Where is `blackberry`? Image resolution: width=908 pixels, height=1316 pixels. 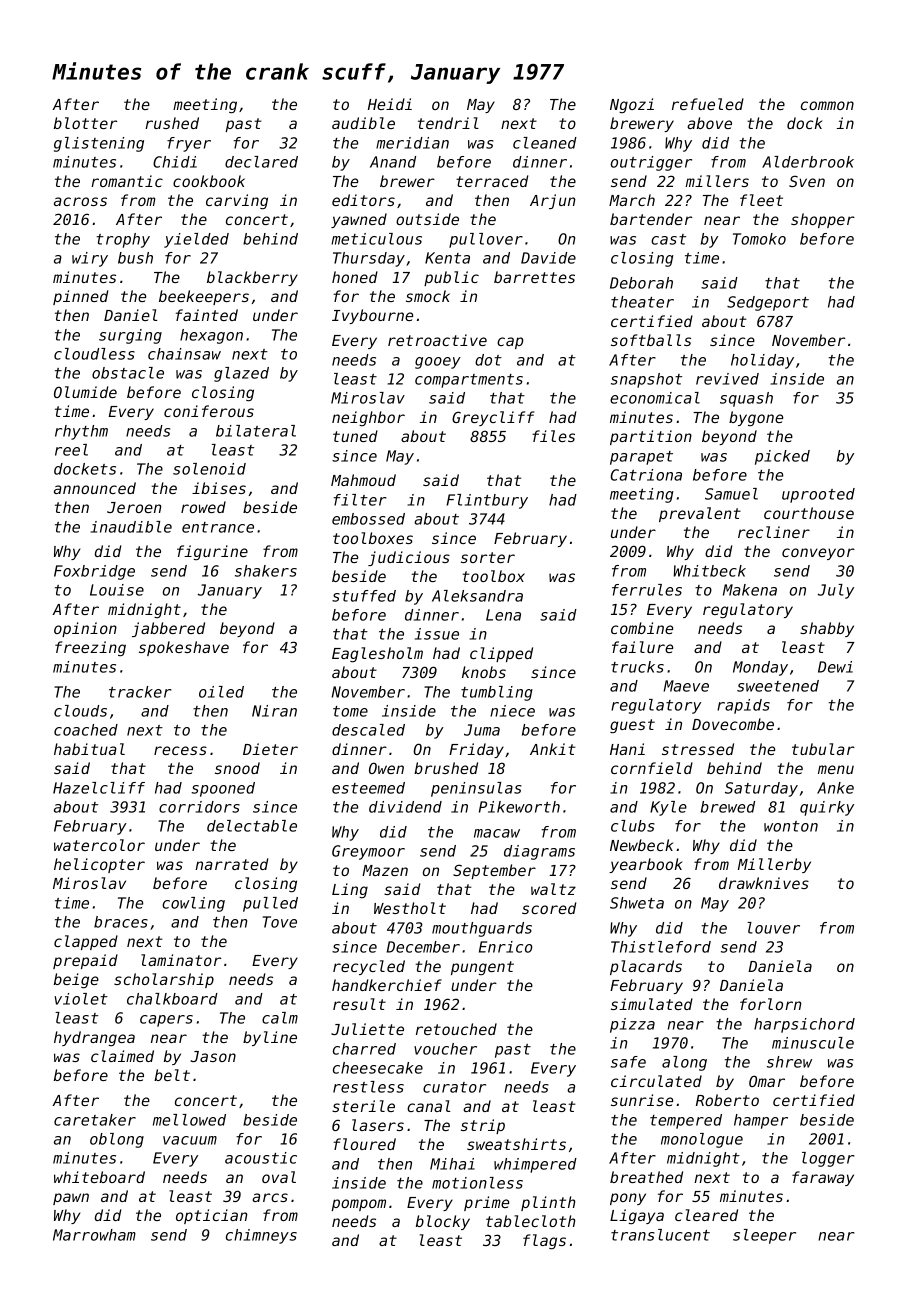
blackberry is located at coordinates (252, 278).
